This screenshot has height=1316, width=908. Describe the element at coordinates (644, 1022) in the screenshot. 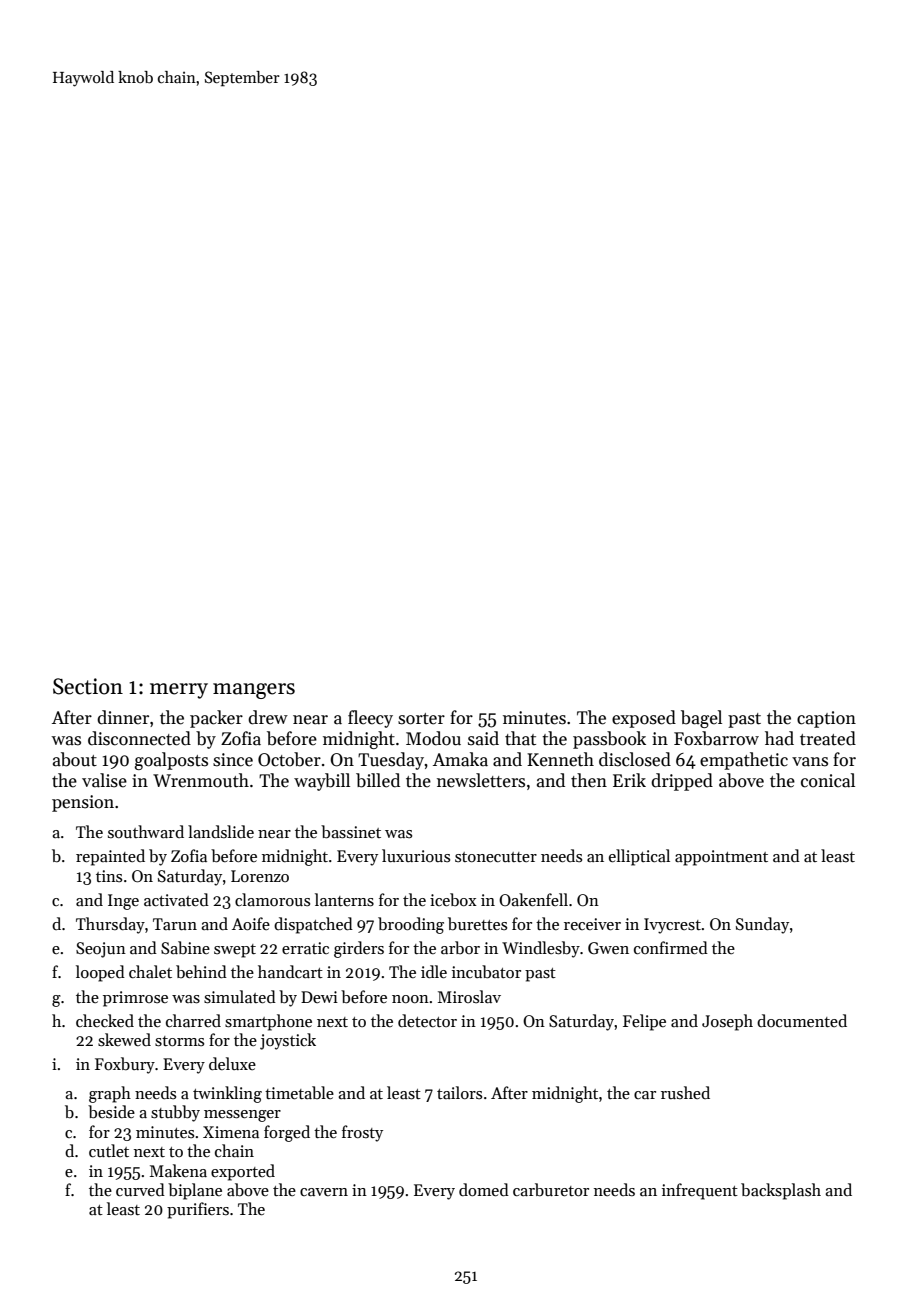

I see `Felipe` at that location.
